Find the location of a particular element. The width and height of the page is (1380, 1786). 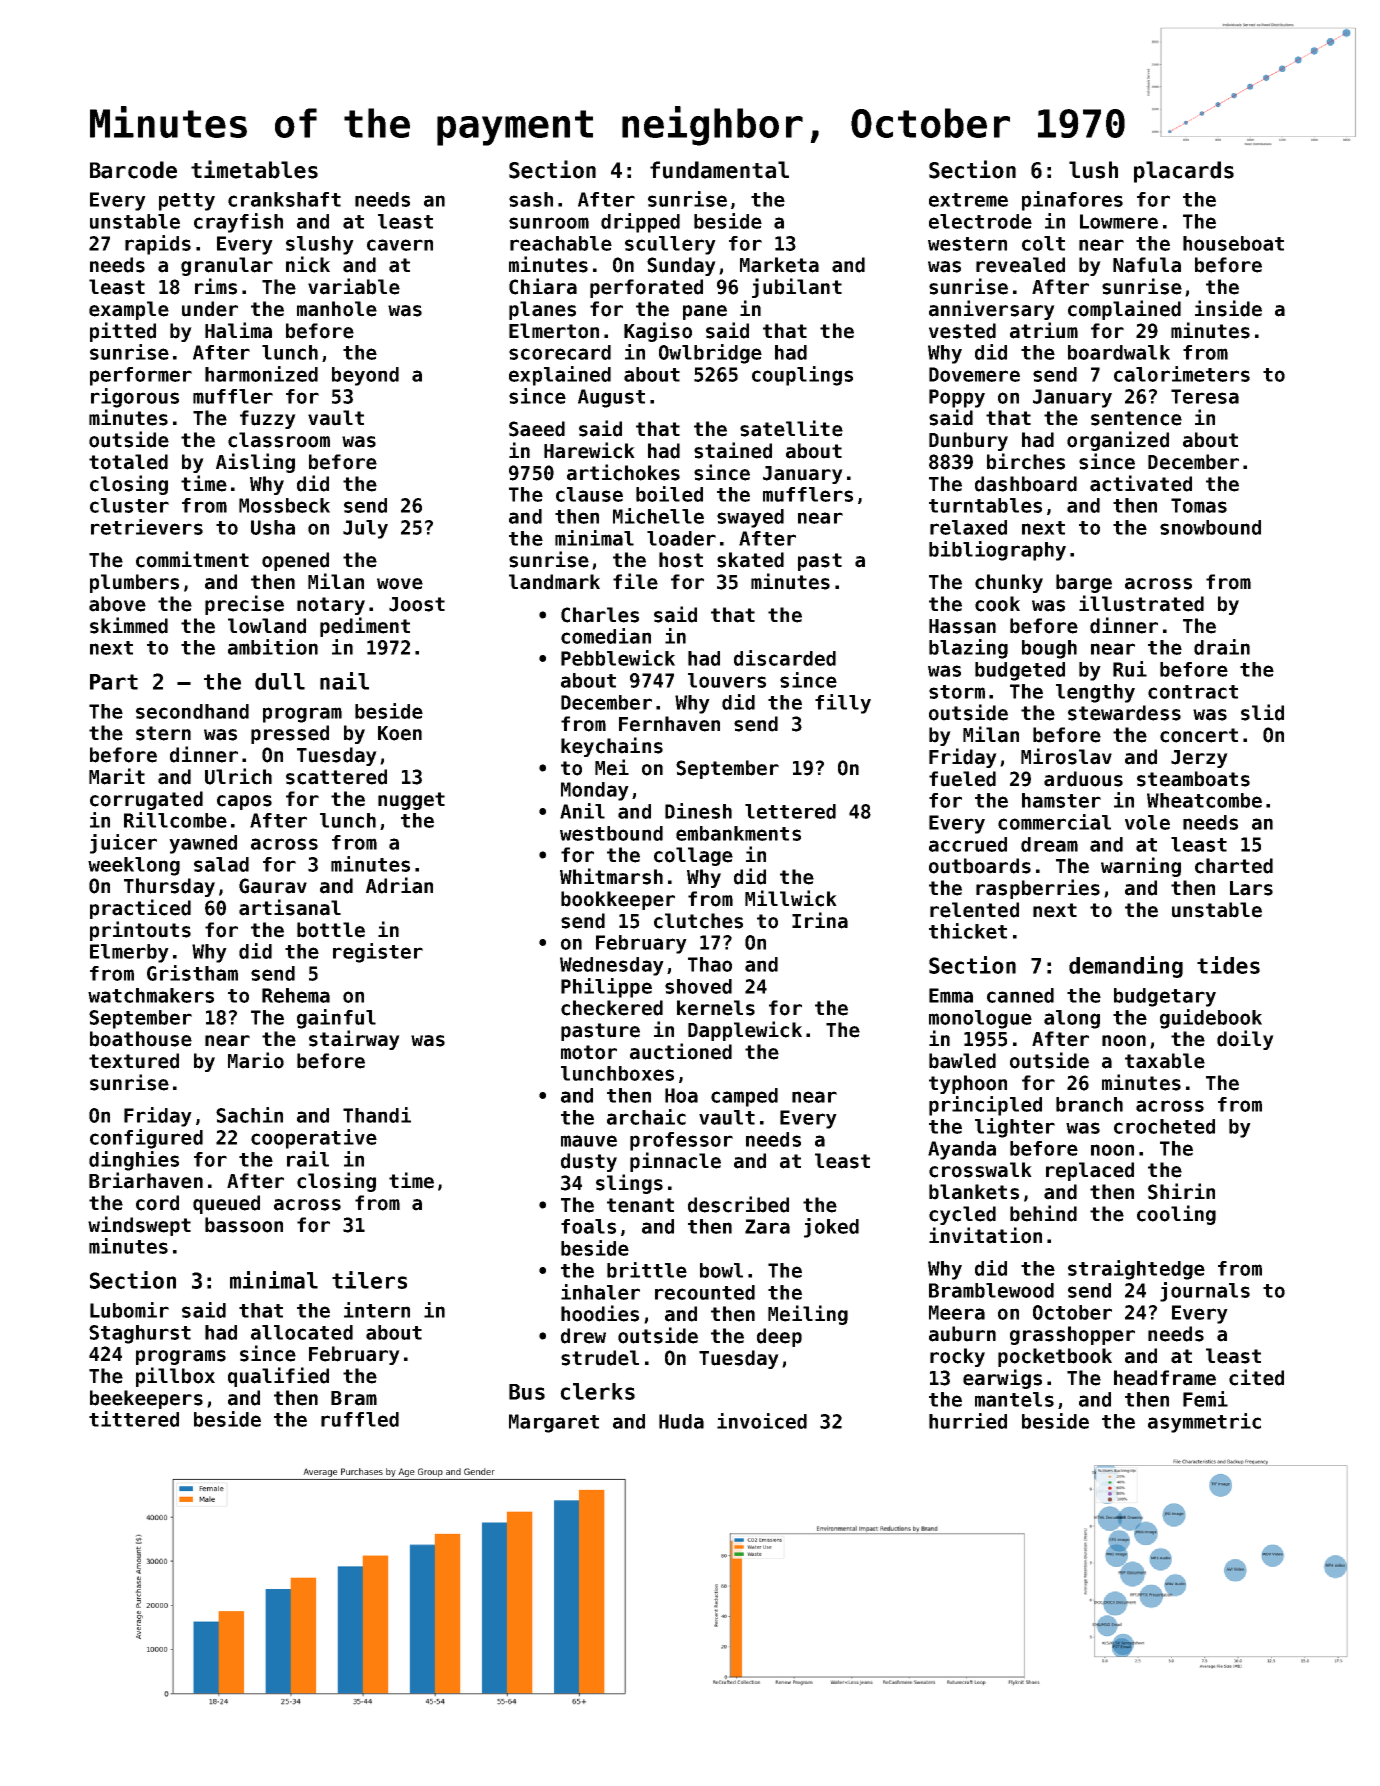

sentence is located at coordinates (1136, 418).
